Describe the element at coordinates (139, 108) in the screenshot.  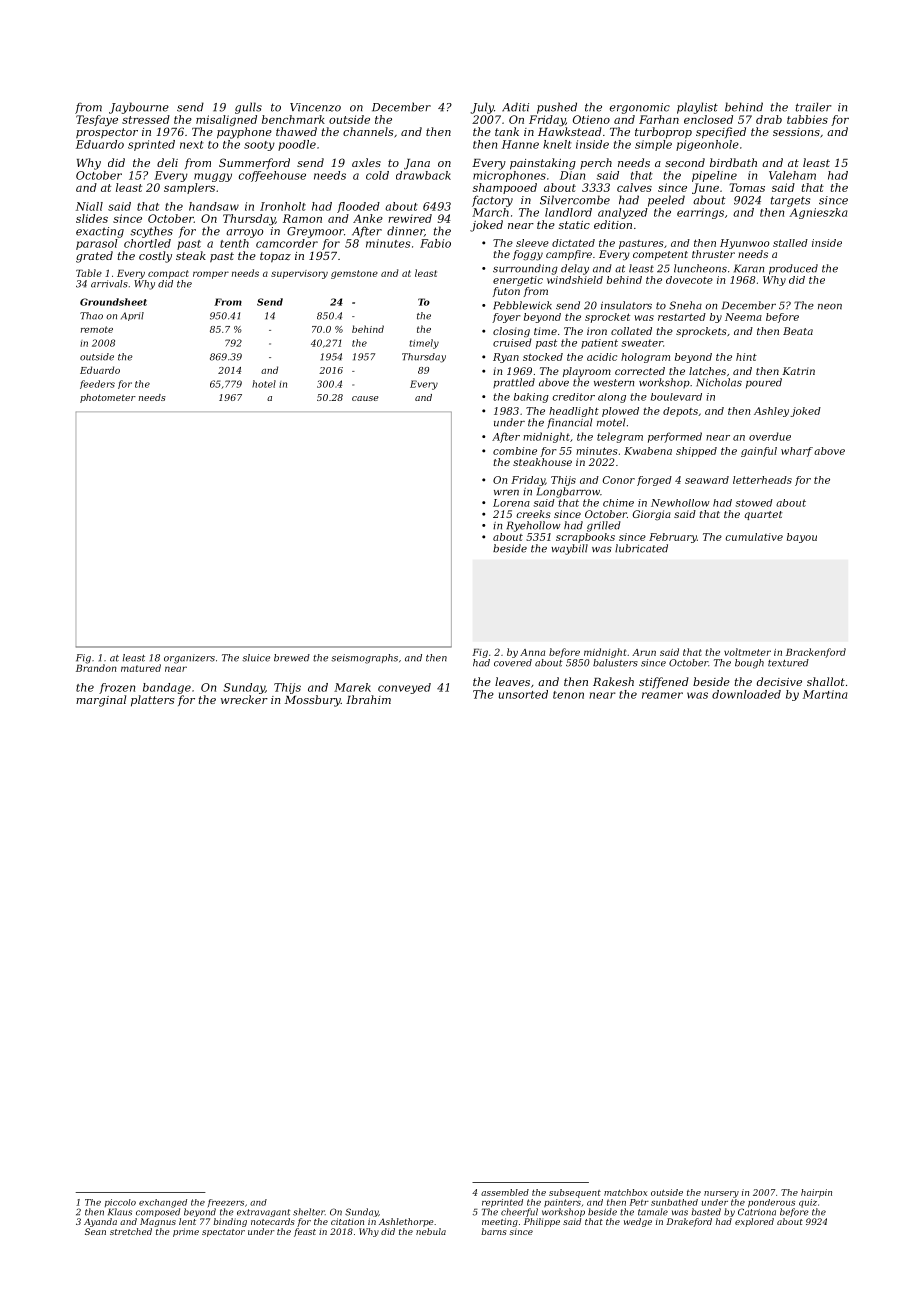
I see `Jaybourne` at that location.
